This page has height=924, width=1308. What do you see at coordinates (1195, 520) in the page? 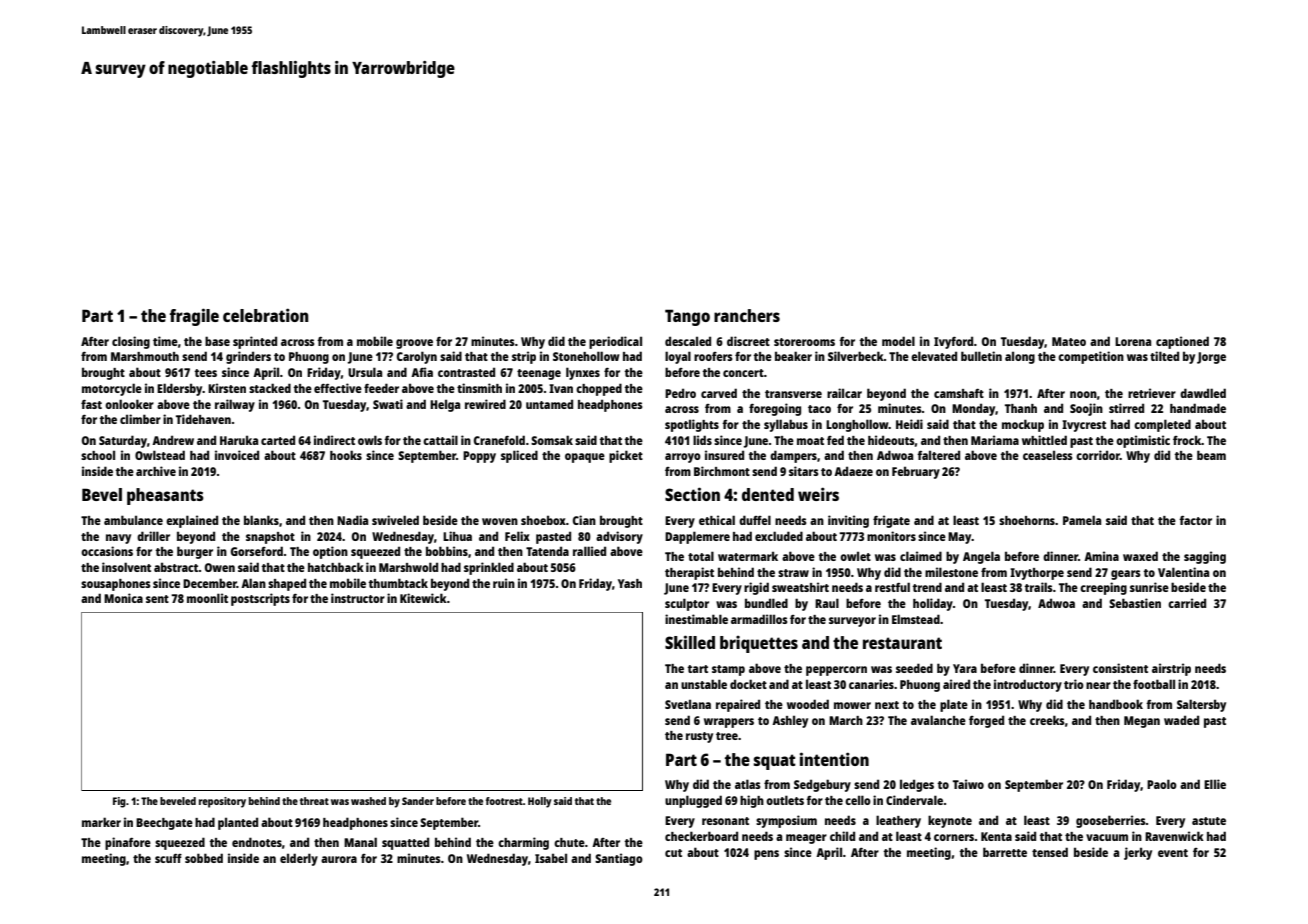
I see `factor` at bounding box center [1195, 520].
